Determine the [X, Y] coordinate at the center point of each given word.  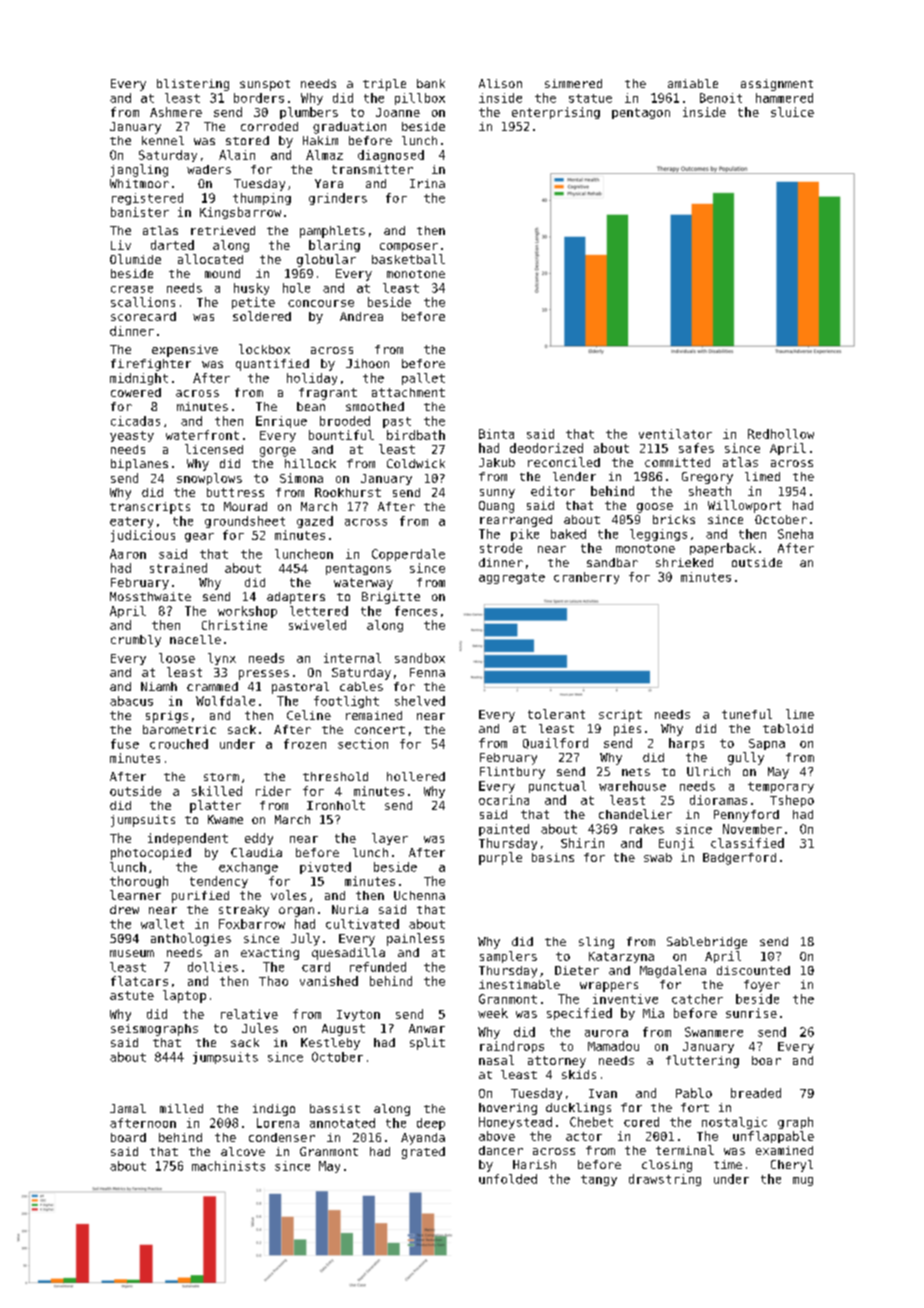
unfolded [508, 1179]
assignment [777, 85]
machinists [228, 1166]
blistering [193, 85]
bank [431, 83]
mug [803, 1181]
